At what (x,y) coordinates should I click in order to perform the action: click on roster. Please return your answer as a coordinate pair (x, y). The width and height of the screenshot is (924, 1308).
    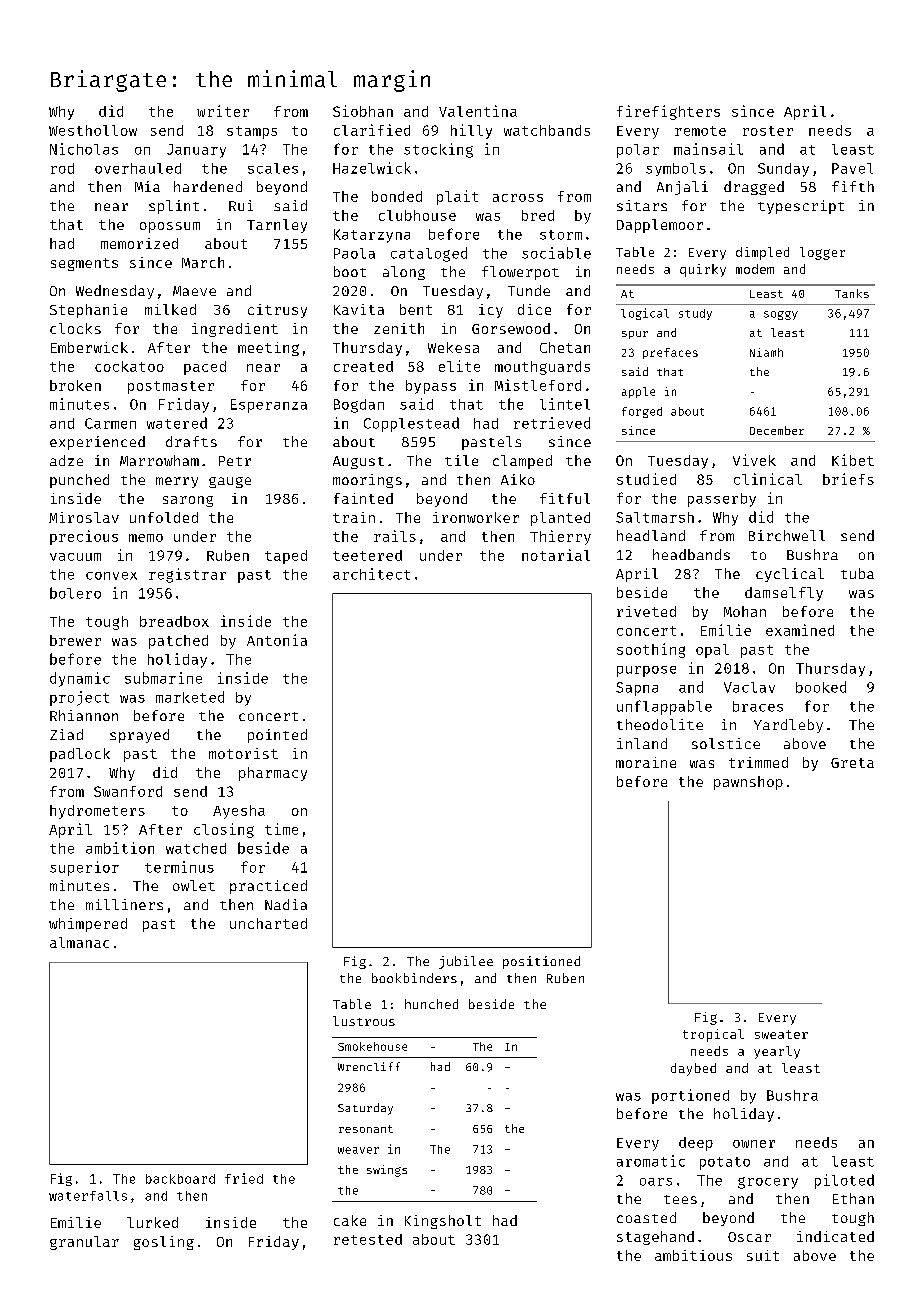
    Looking at the image, I should click on (768, 131).
